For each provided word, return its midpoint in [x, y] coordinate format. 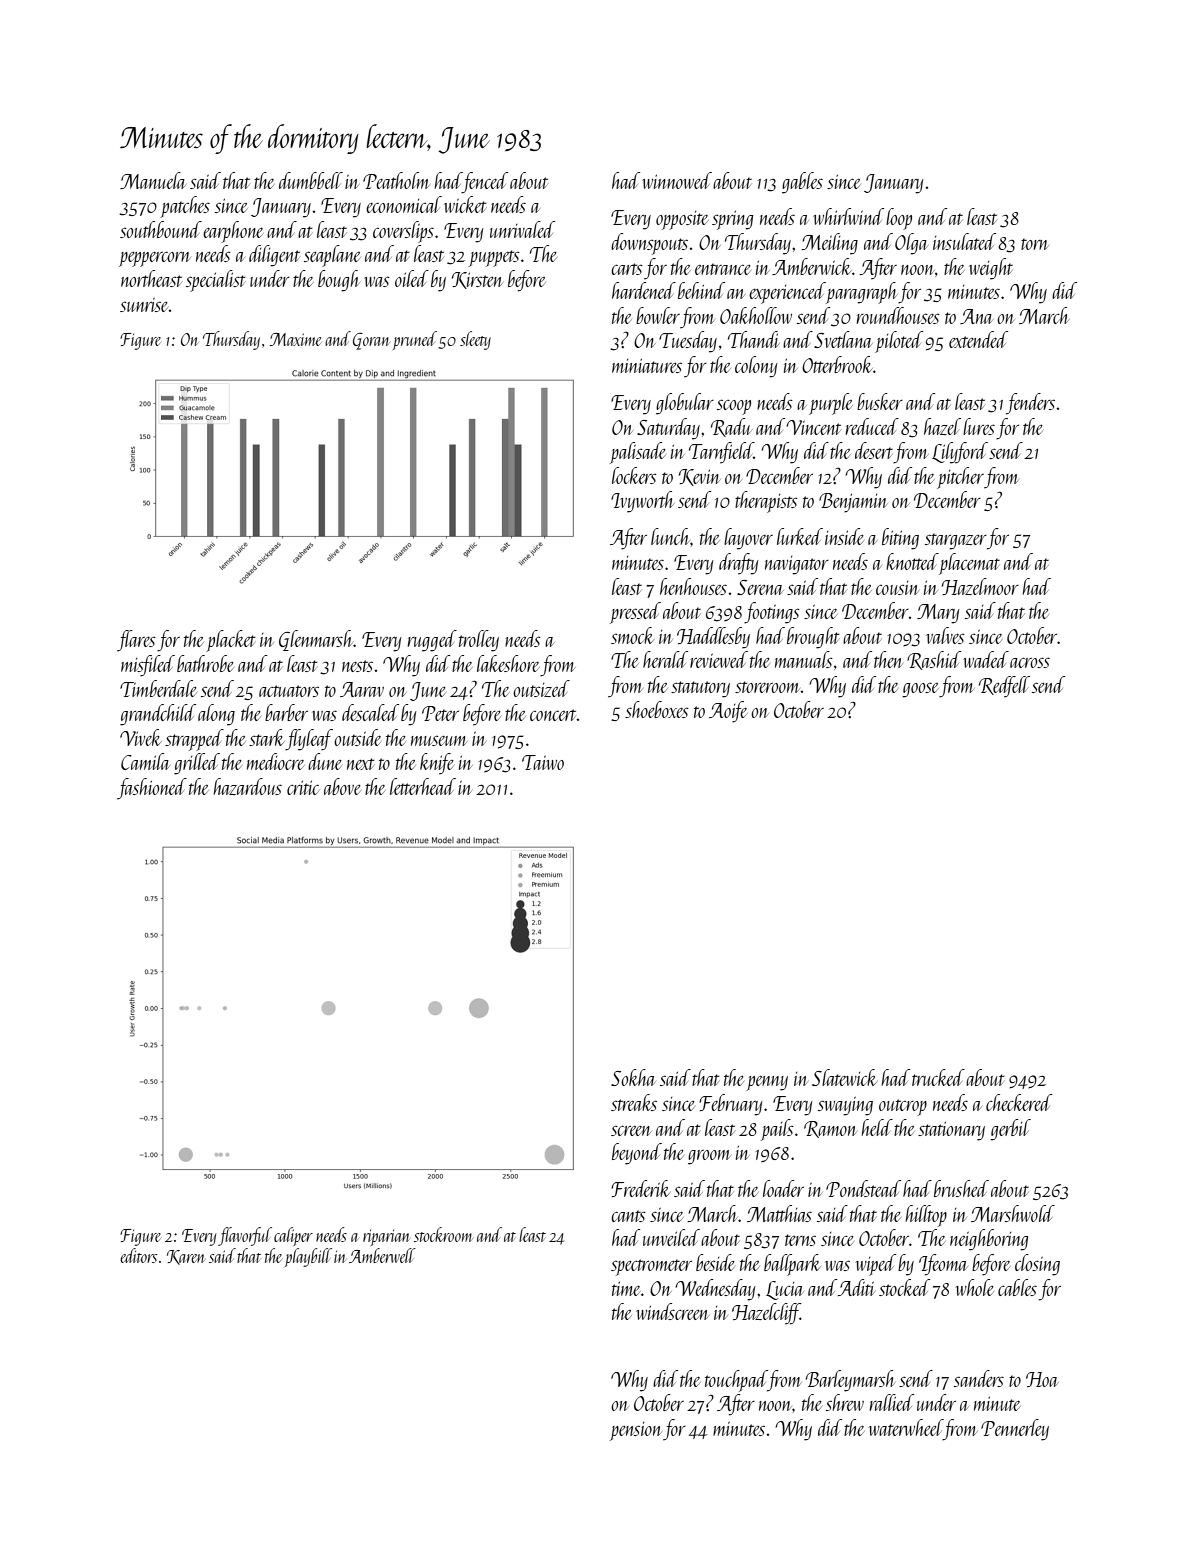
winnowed [677, 180]
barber [286, 712]
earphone [233, 232]
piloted [899, 342]
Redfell [1004, 687]
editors [138, 1255]
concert [553, 715]
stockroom [443, 1234]
